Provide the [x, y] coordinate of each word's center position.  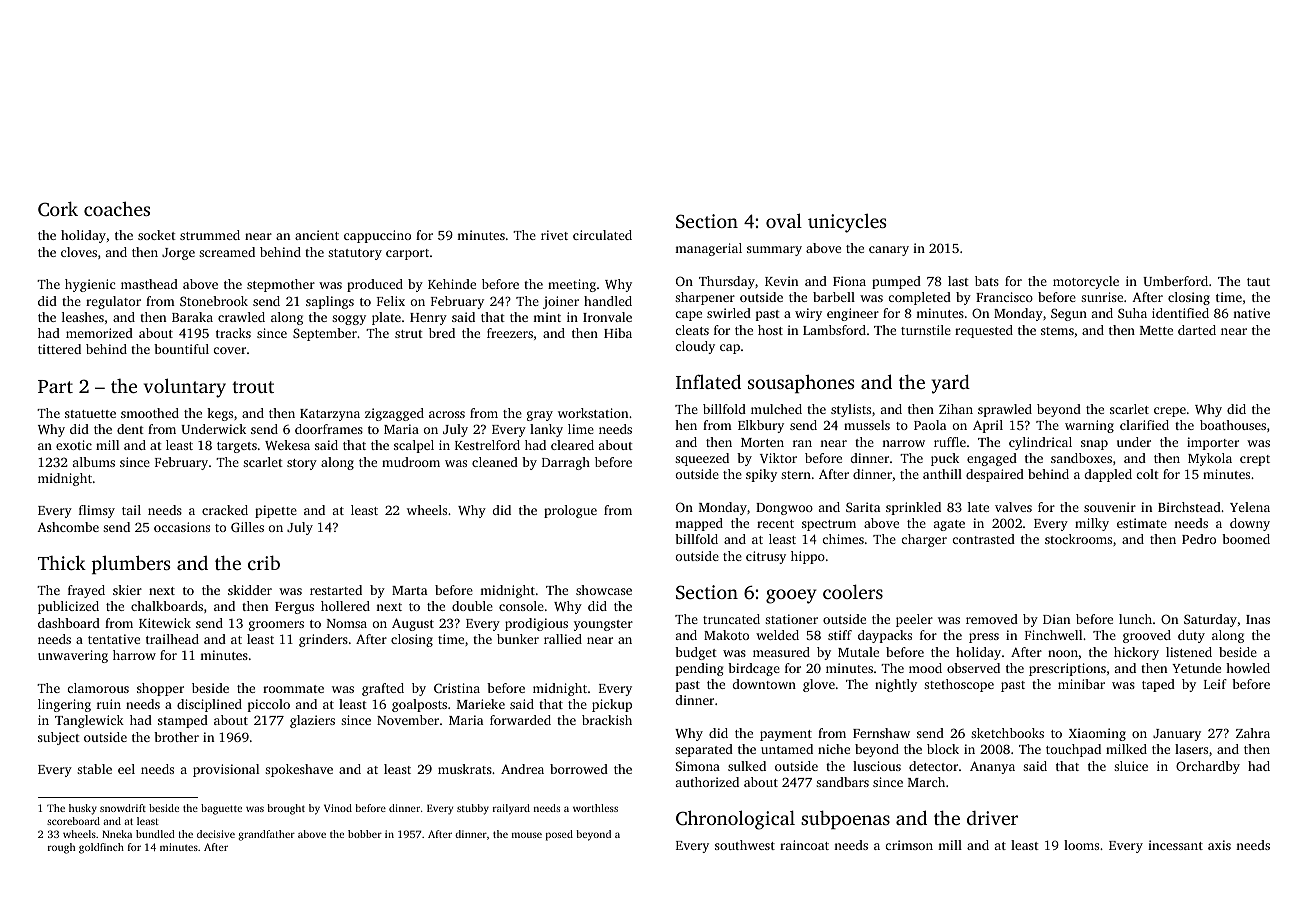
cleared [572, 445]
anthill [942, 474]
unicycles [847, 223]
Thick [62, 562]
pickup [612, 705]
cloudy [695, 347]
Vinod [338, 808]
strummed [210, 235]
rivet [554, 235]
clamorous [98, 688]
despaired [995, 475]
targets [237, 447]
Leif [1215, 684]
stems [1057, 331]
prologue [570, 511]
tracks [233, 333]
